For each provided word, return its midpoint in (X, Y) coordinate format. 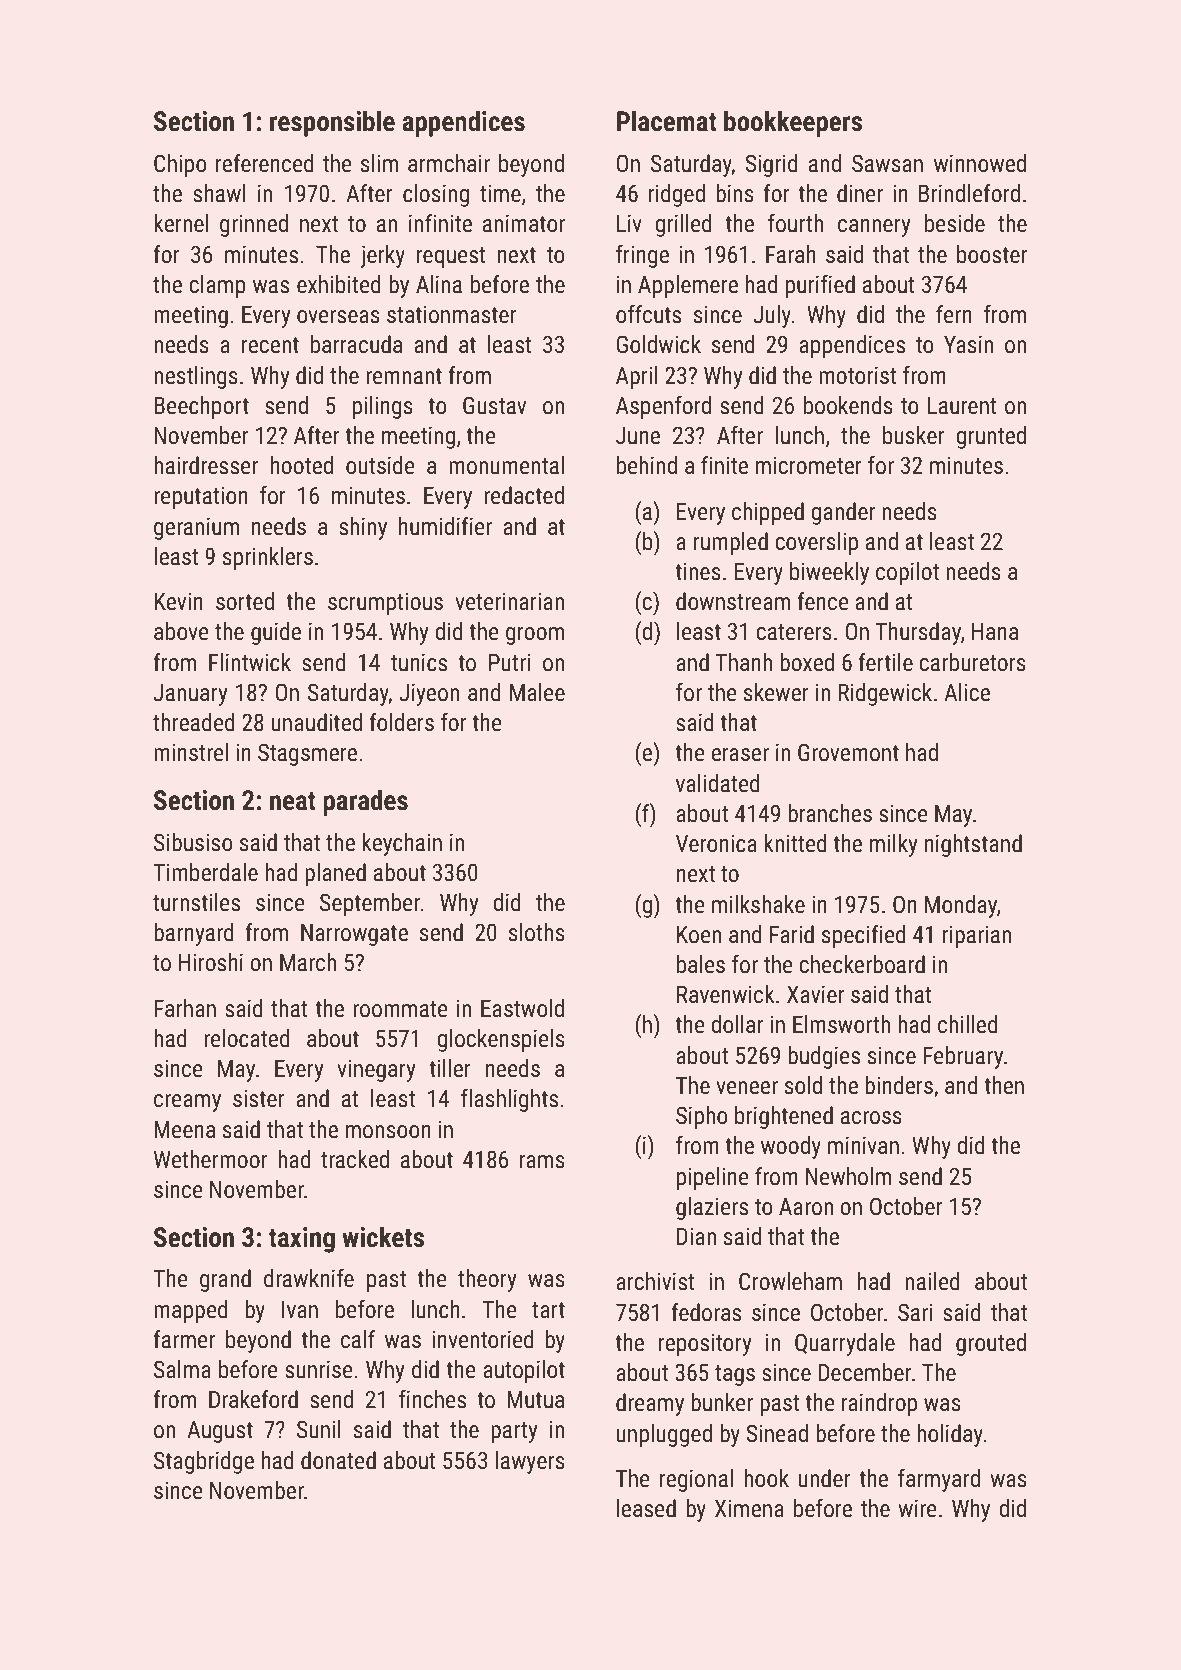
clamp (217, 286)
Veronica (716, 843)
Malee (537, 692)
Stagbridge (204, 1462)
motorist (857, 375)
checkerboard (862, 964)
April (636, 377)
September (370, 904)
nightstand (973, 845)
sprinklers (268, 558)
